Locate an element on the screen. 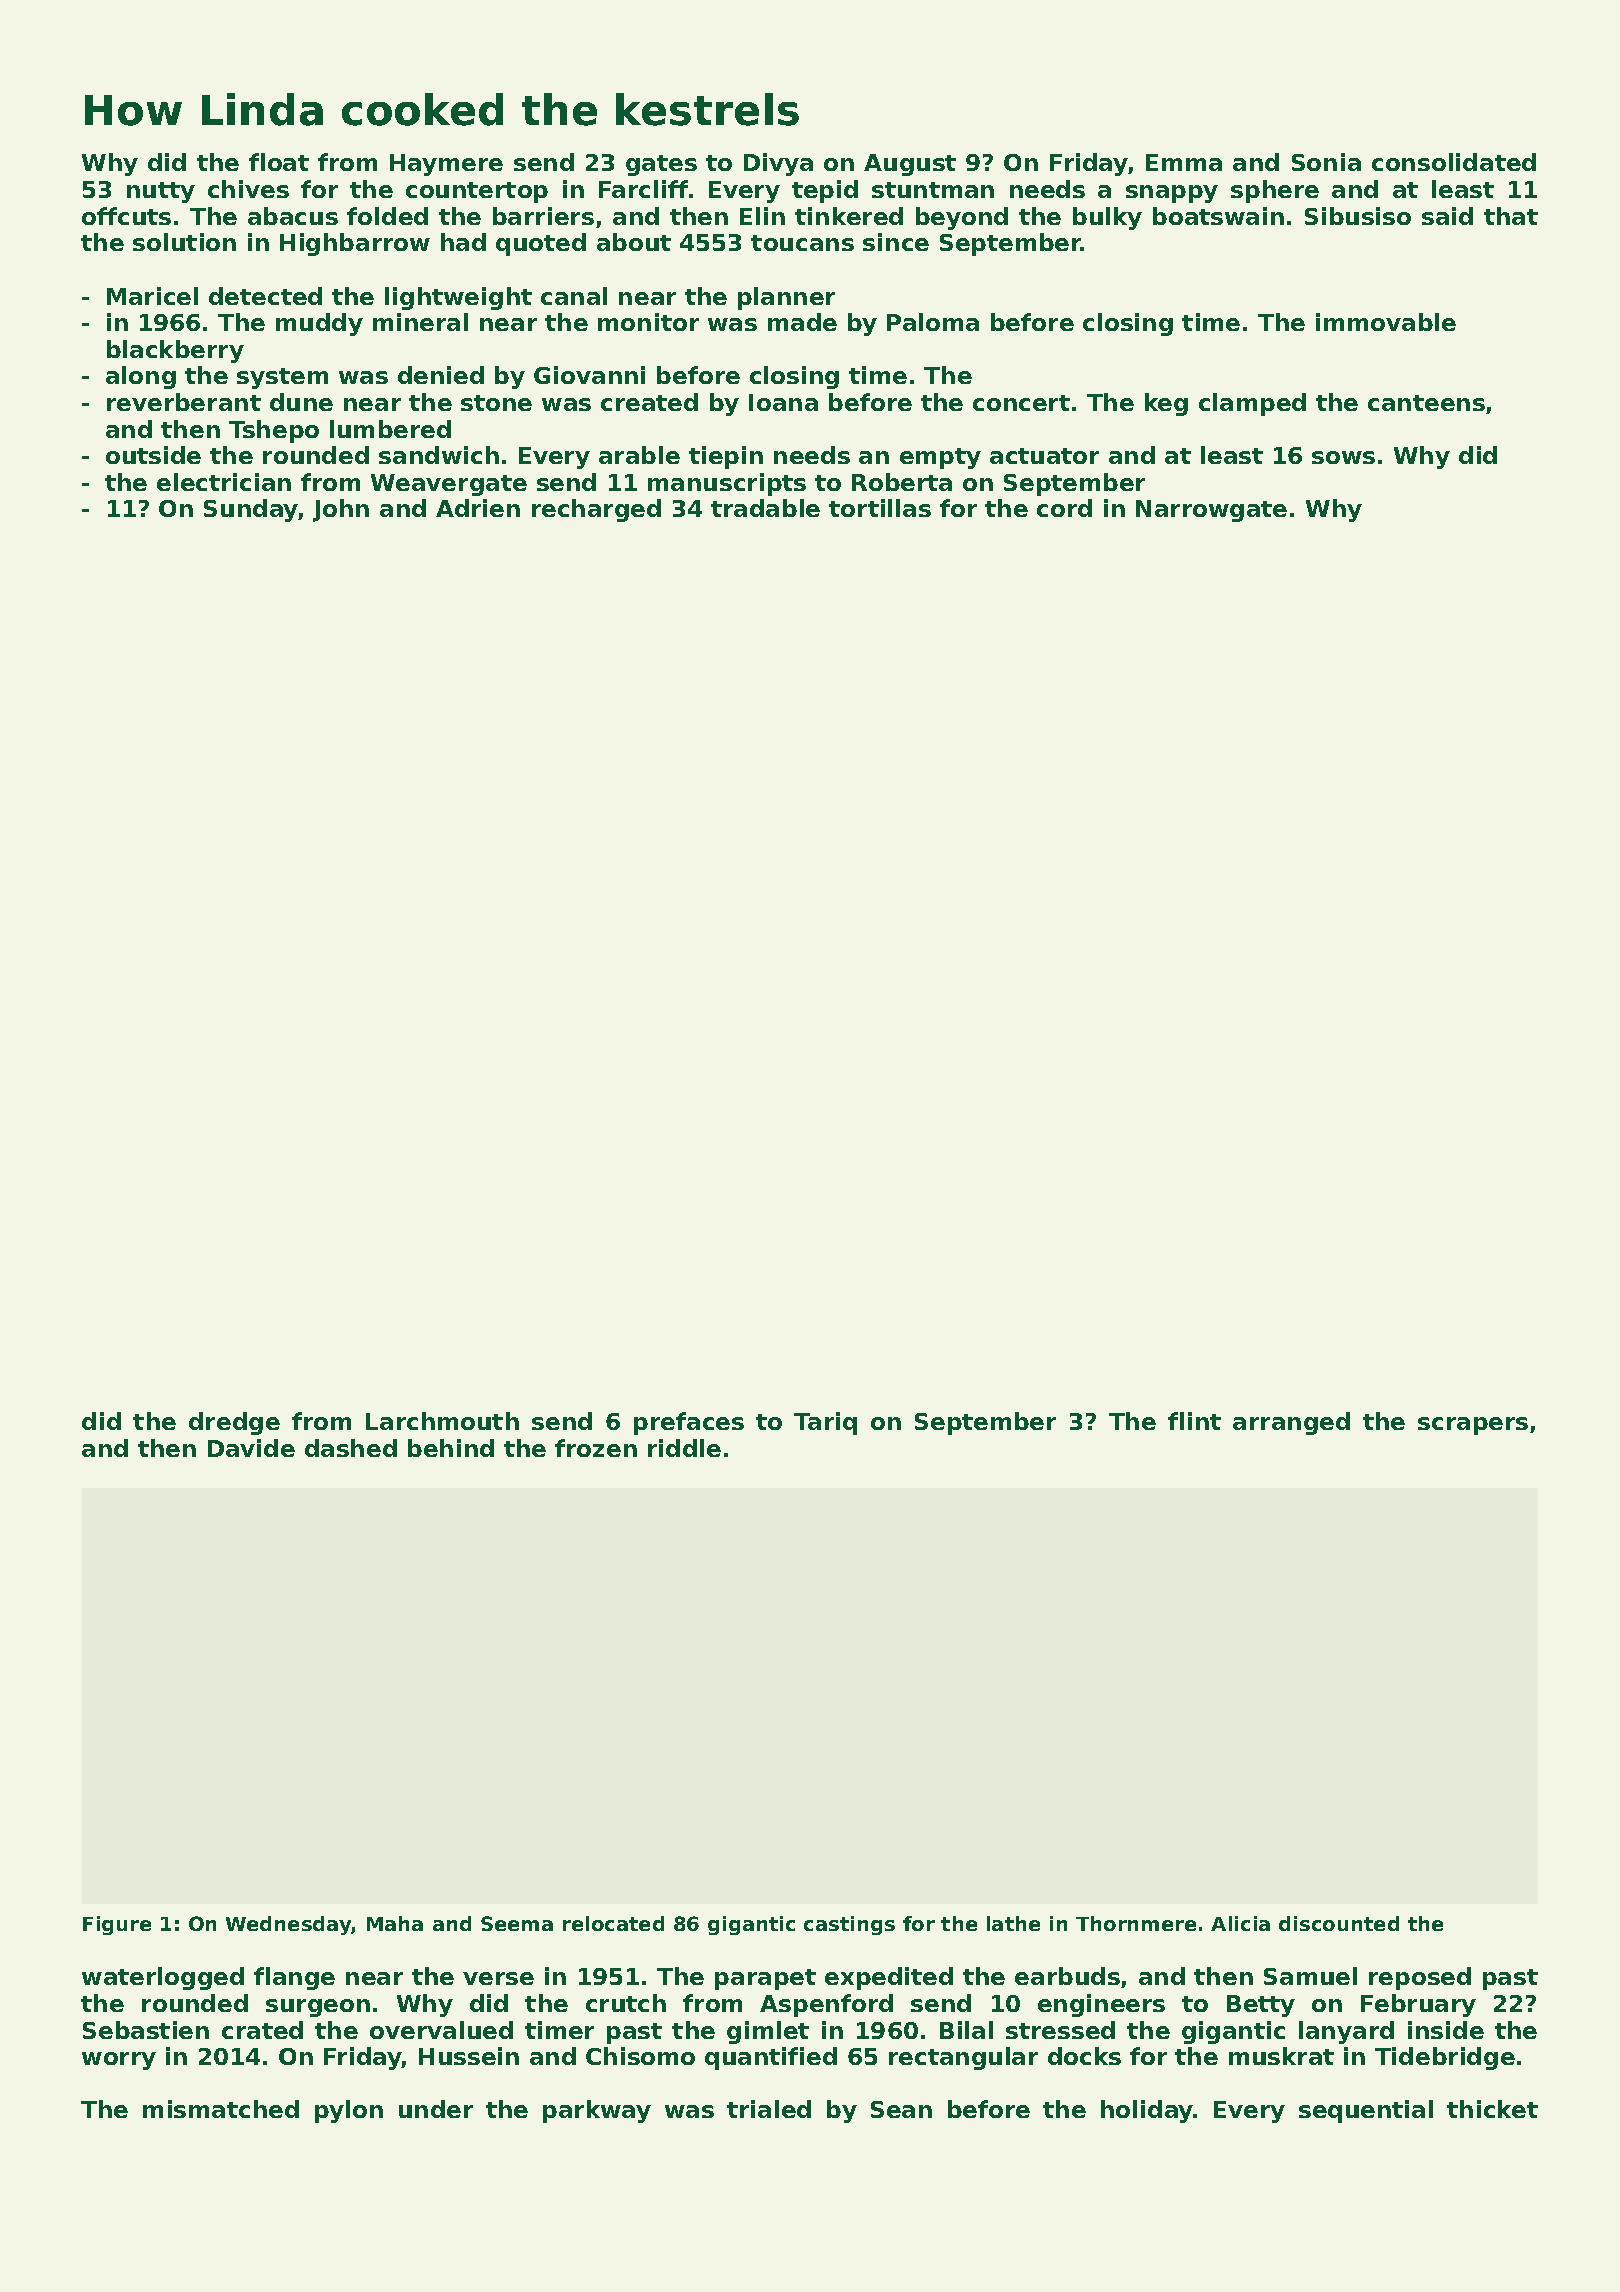  prefaces is located at coordinates (689, 1423).
